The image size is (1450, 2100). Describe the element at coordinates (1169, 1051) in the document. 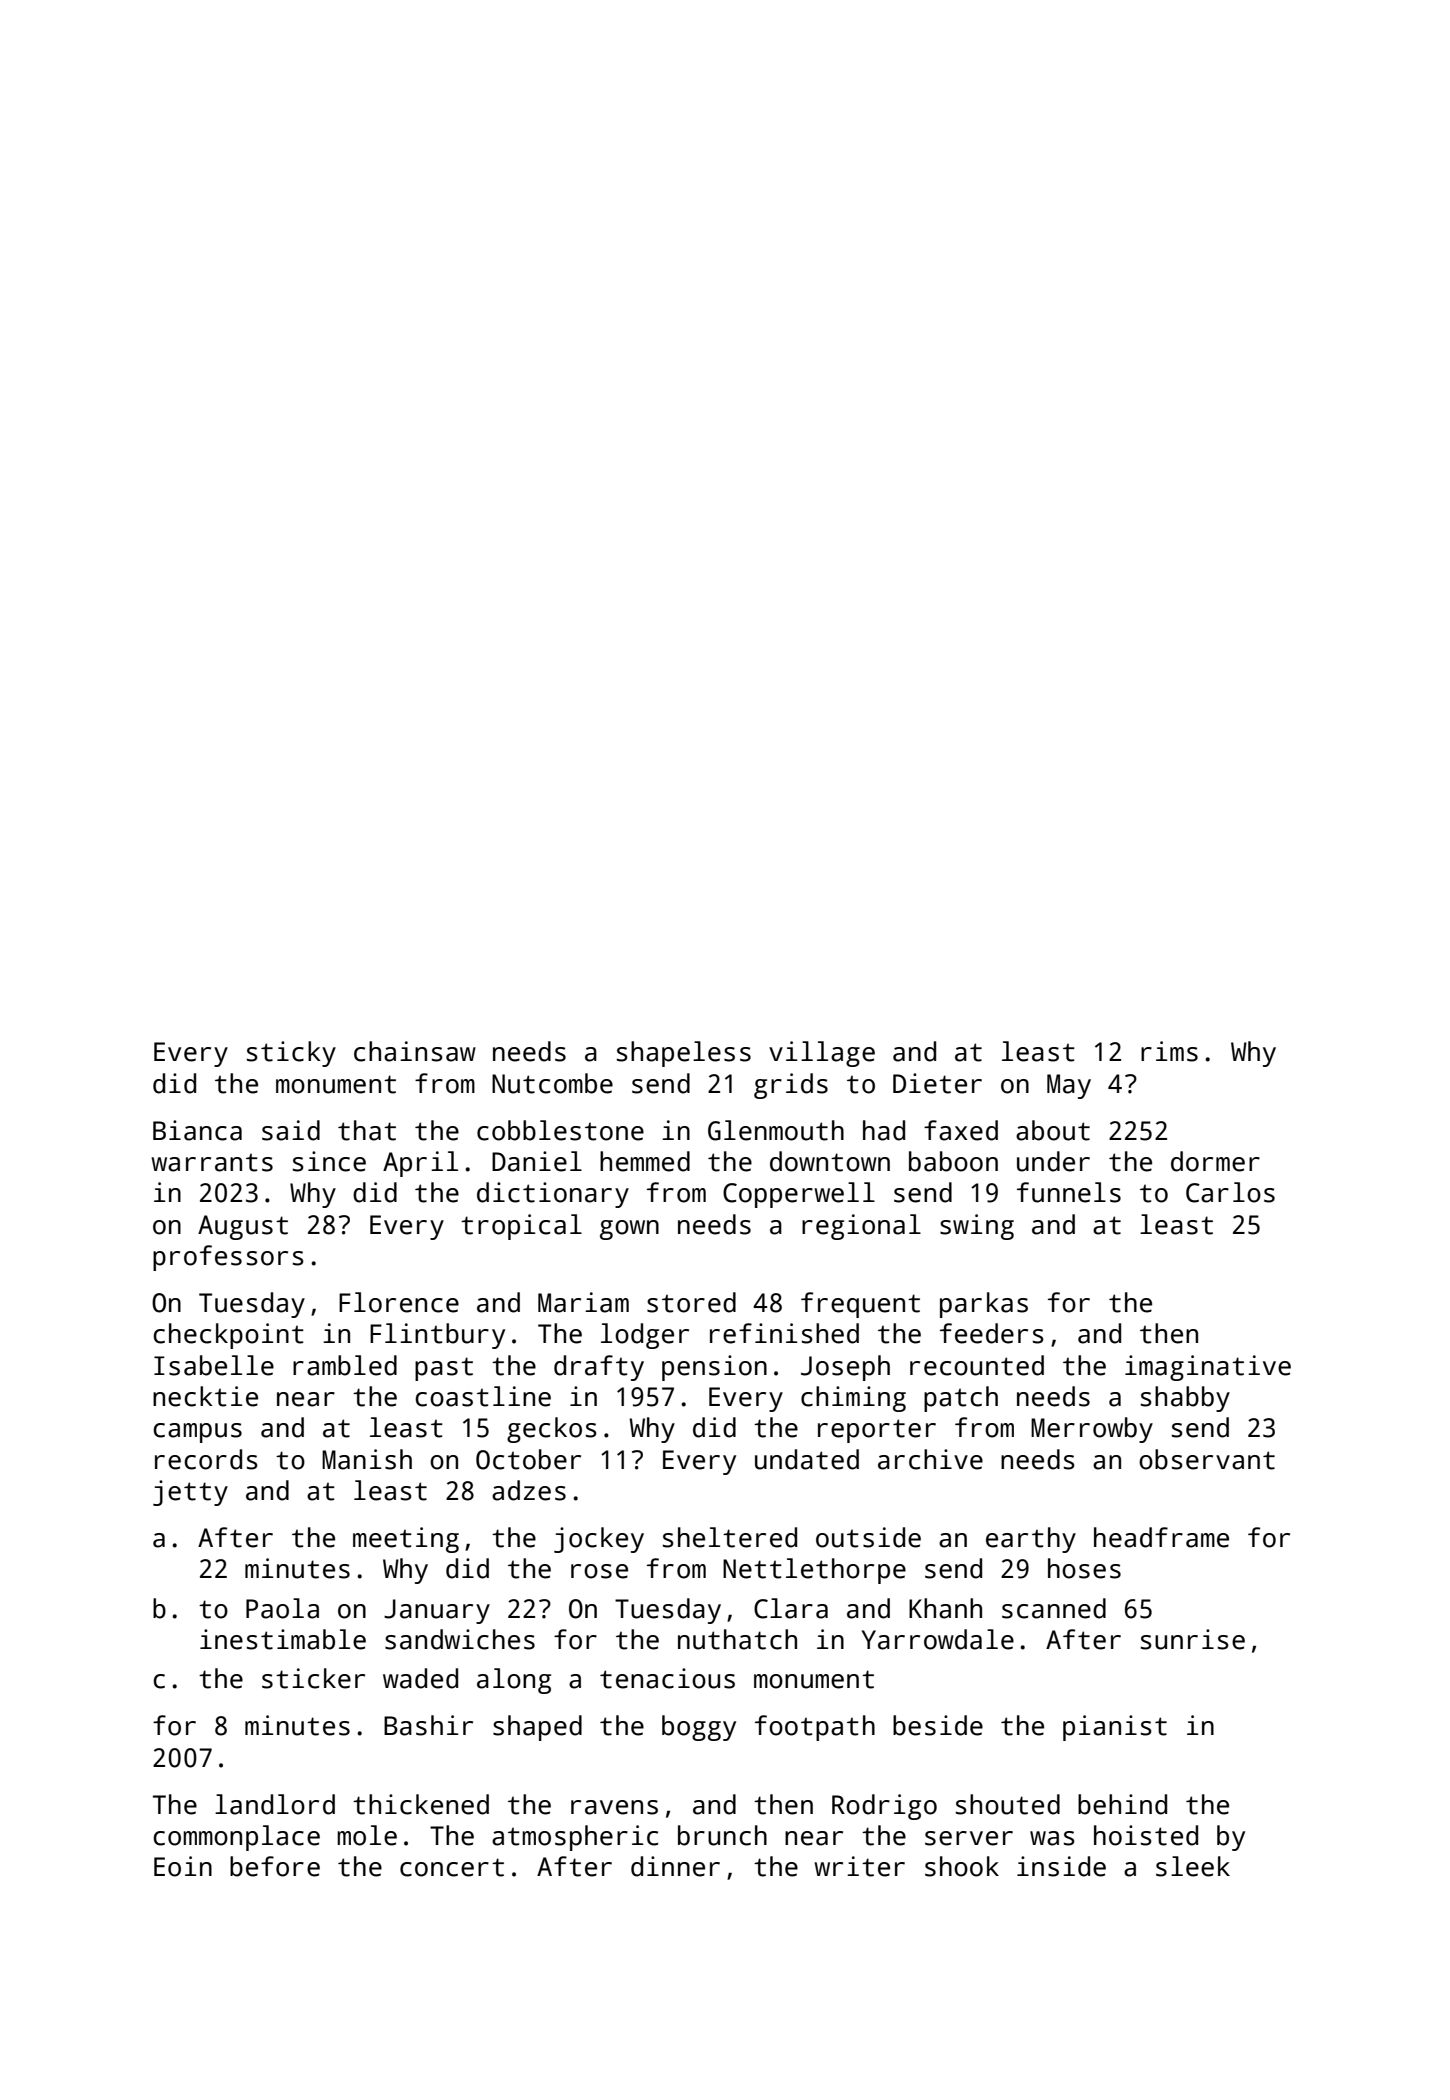

I see `rims` at that location.
